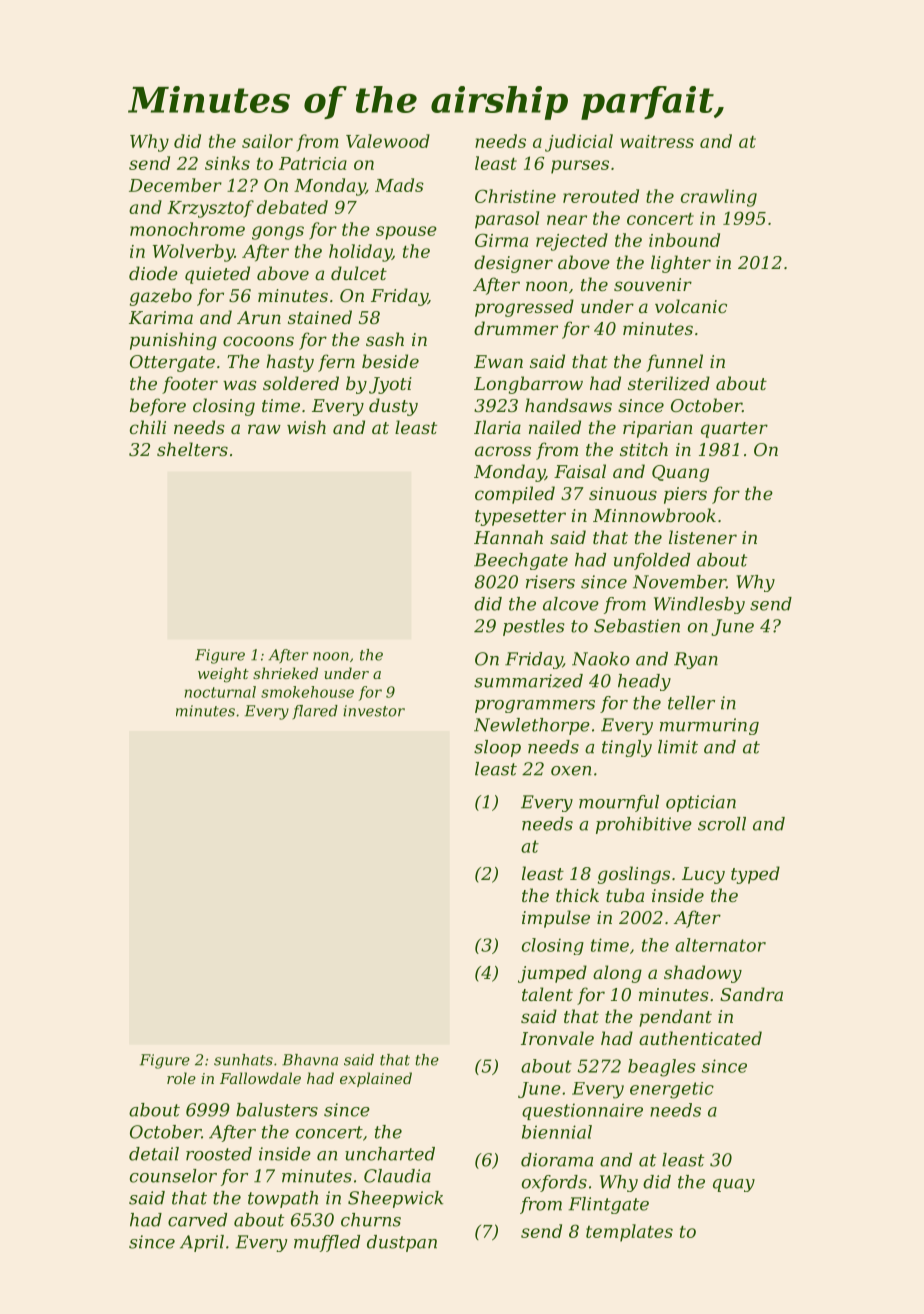 The height and width of the document is (1314, 924). Describe the element at coordinates (283, 1199) in the document. I see `towpath` at that location.
